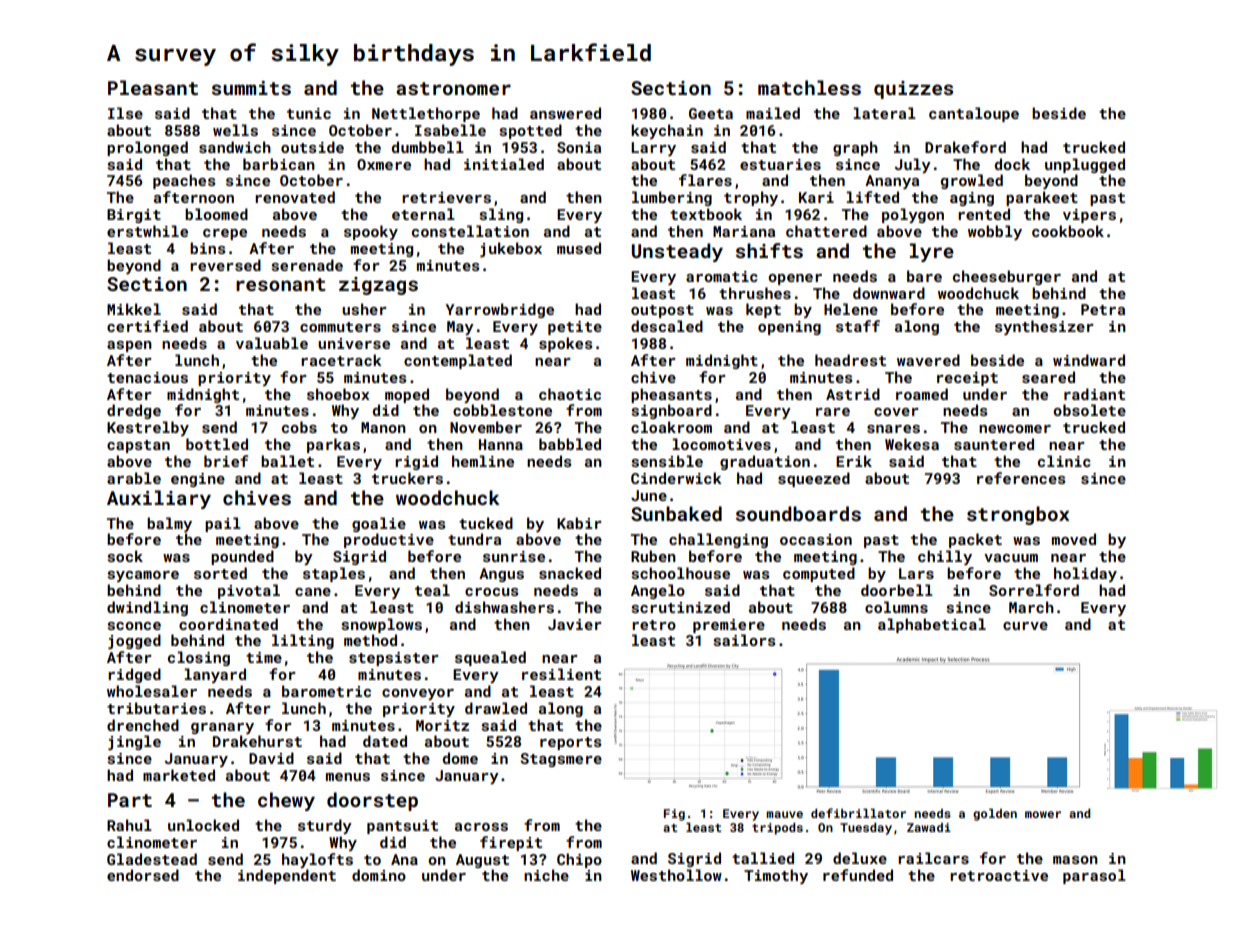  I want to click on Erik, so click(854, 461).
